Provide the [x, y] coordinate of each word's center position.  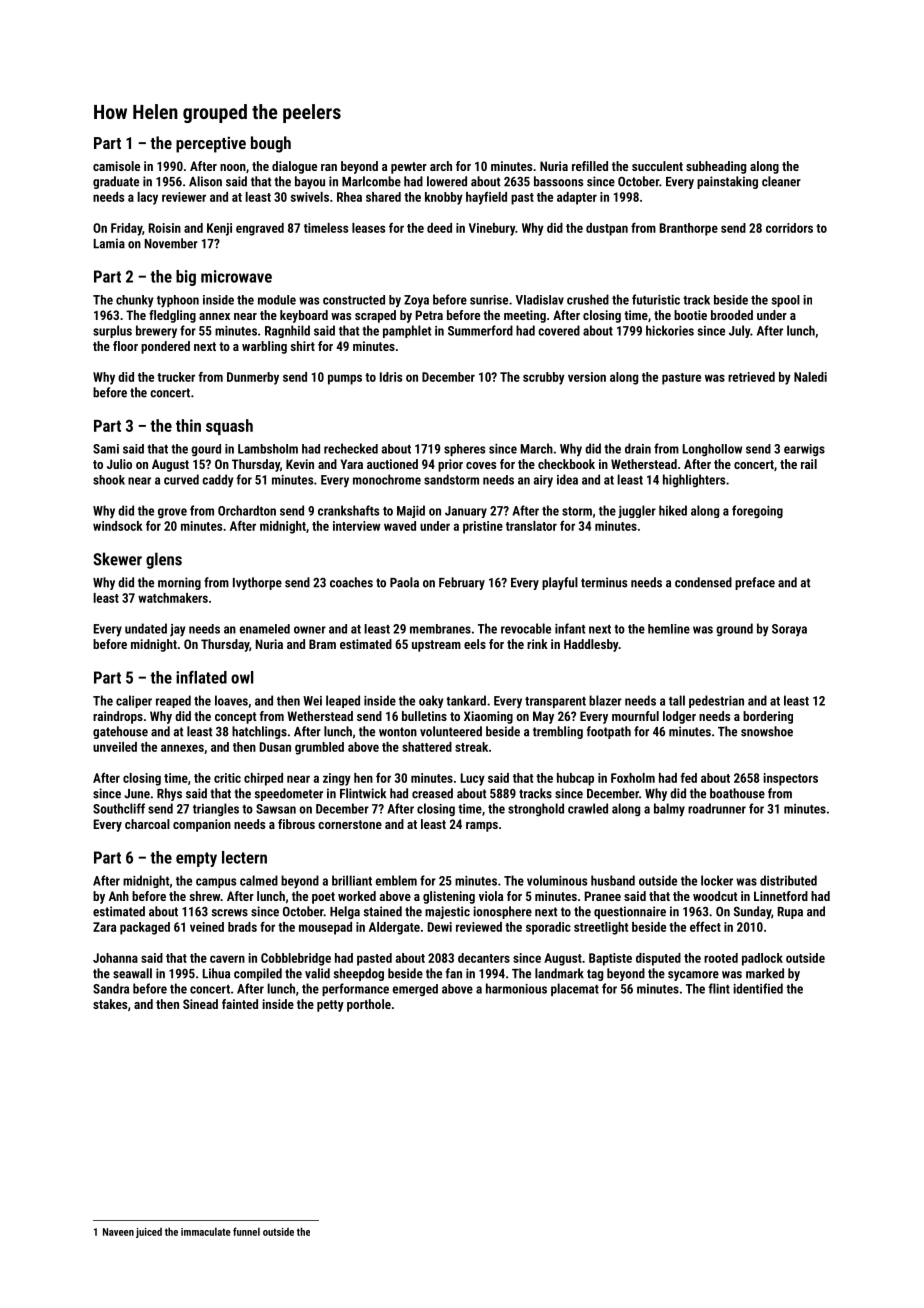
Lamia [109, 243]
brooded [732, 315]
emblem [396, 880]
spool [786, 301]
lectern [244, 857]
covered [559, 330]
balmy [669, 810]
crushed [588, 299]
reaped [173, 701]
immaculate [206, 1231]
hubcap [575, 779]
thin [188, 425]
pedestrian [716, 701]
